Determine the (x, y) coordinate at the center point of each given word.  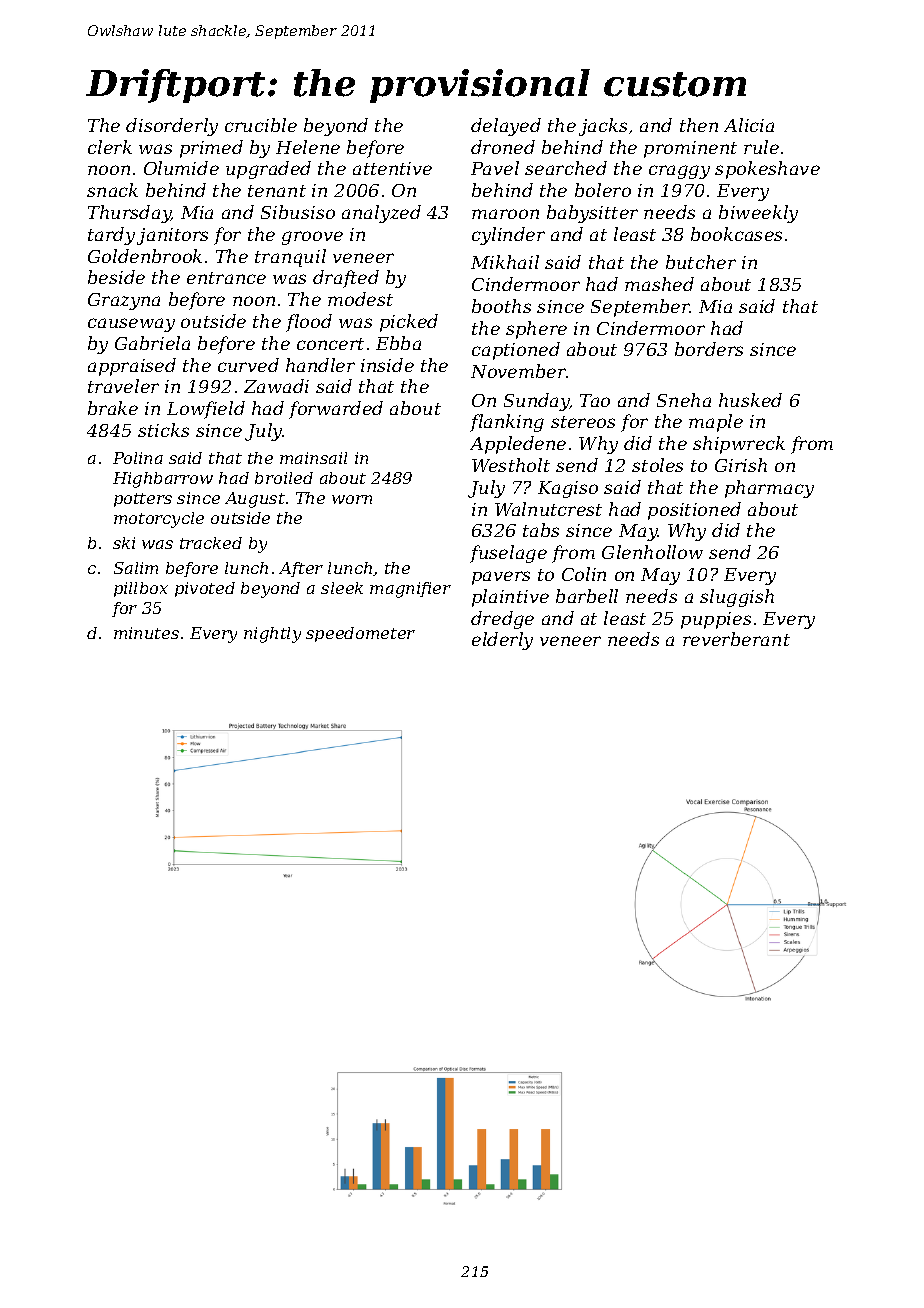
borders (709, 349)
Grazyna (124, 301)
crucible (261, 125)
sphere (536, 330)
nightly (272, 635)
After (301, 569)
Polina (138, 458)
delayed (506, 127)
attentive (392, 168)
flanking (507, 423)
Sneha (684, 400)
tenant (277, 191)
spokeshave (767, 170)
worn (352, 499)
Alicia (749, 125)
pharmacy (769, 489)
